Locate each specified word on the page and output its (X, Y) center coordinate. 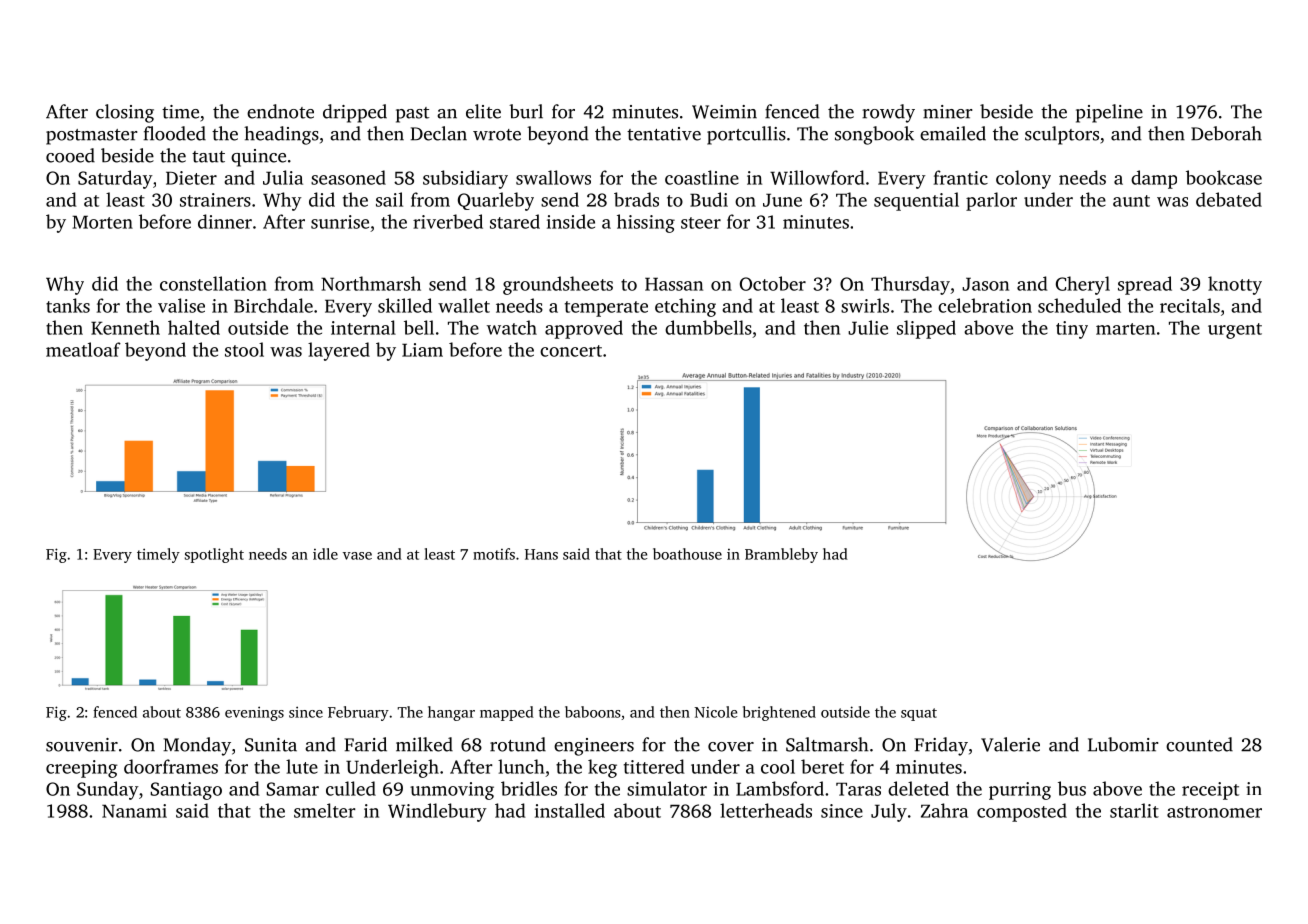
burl (526, 111)
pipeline (1109, 113)
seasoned (348, 177)
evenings (254, 713)
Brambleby (781, 555)
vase (357, 556)
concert (571, 351)
